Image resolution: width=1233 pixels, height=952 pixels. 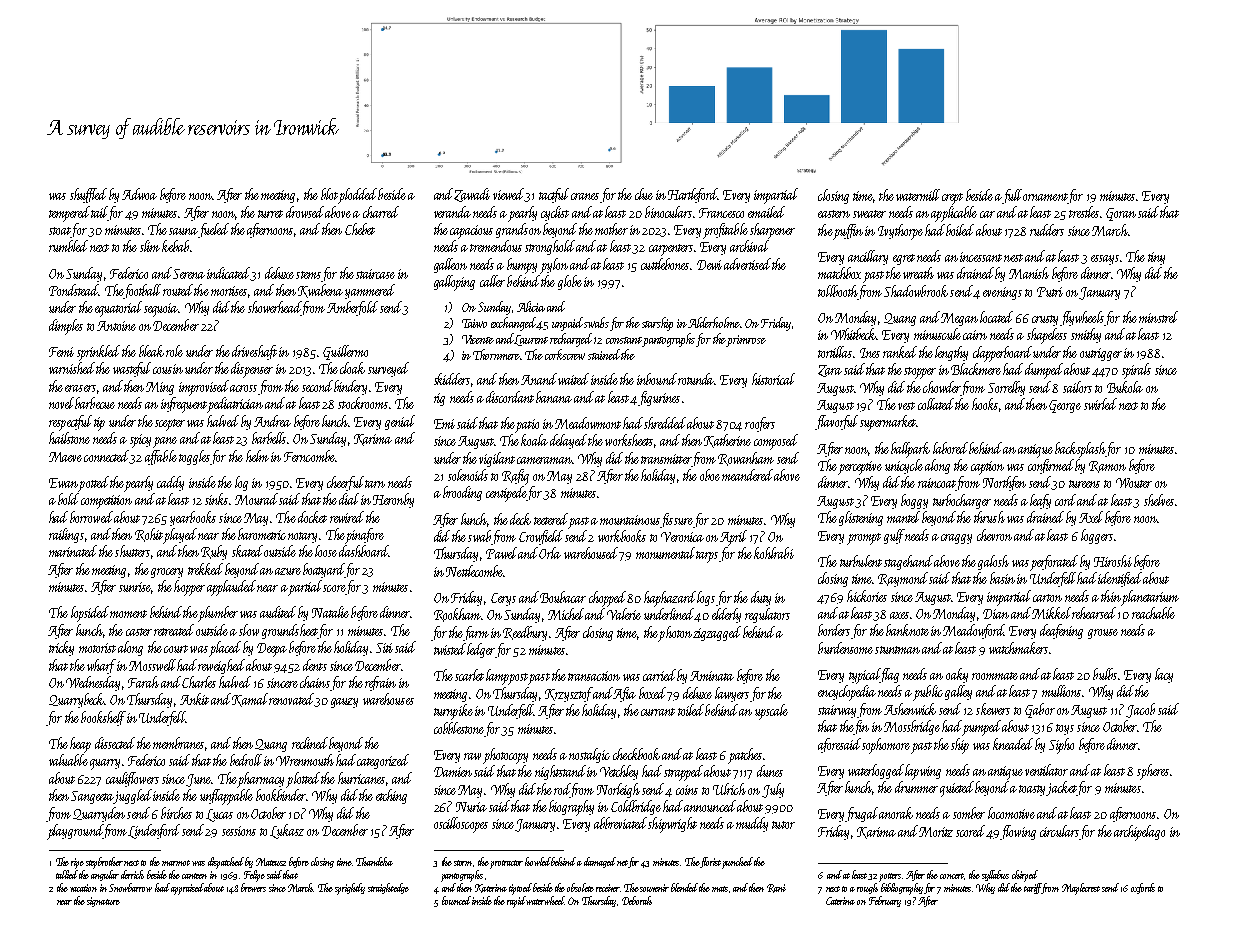 What do you see at coordinates (959, 319) in the screenshot?
I see `Megan` at bounding box center [959, 319].
